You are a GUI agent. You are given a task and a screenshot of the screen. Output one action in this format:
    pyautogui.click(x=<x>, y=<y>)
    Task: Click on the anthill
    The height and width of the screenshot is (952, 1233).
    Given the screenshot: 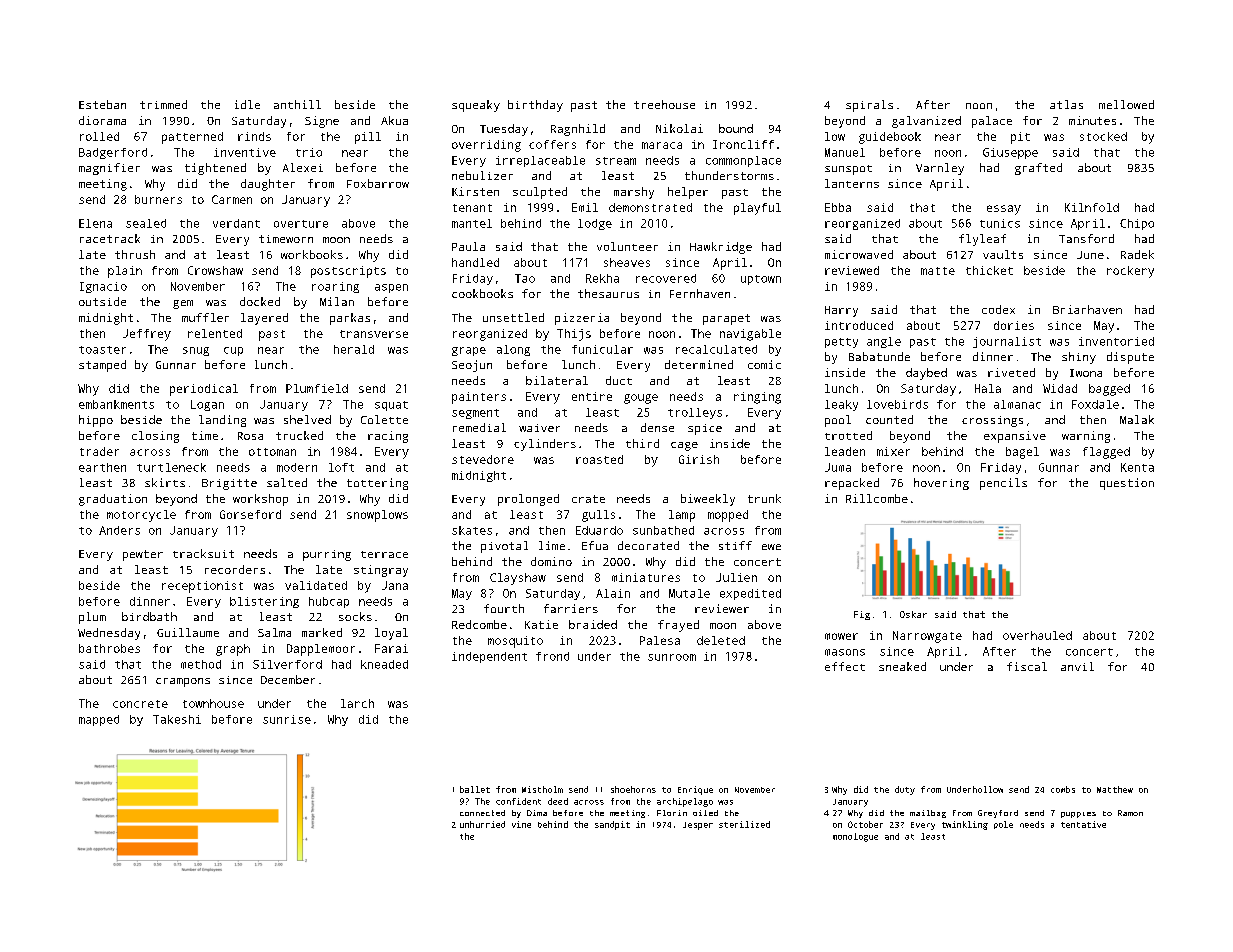 What is the action you would take?
    pyautogui.click(x=297, y=104)
